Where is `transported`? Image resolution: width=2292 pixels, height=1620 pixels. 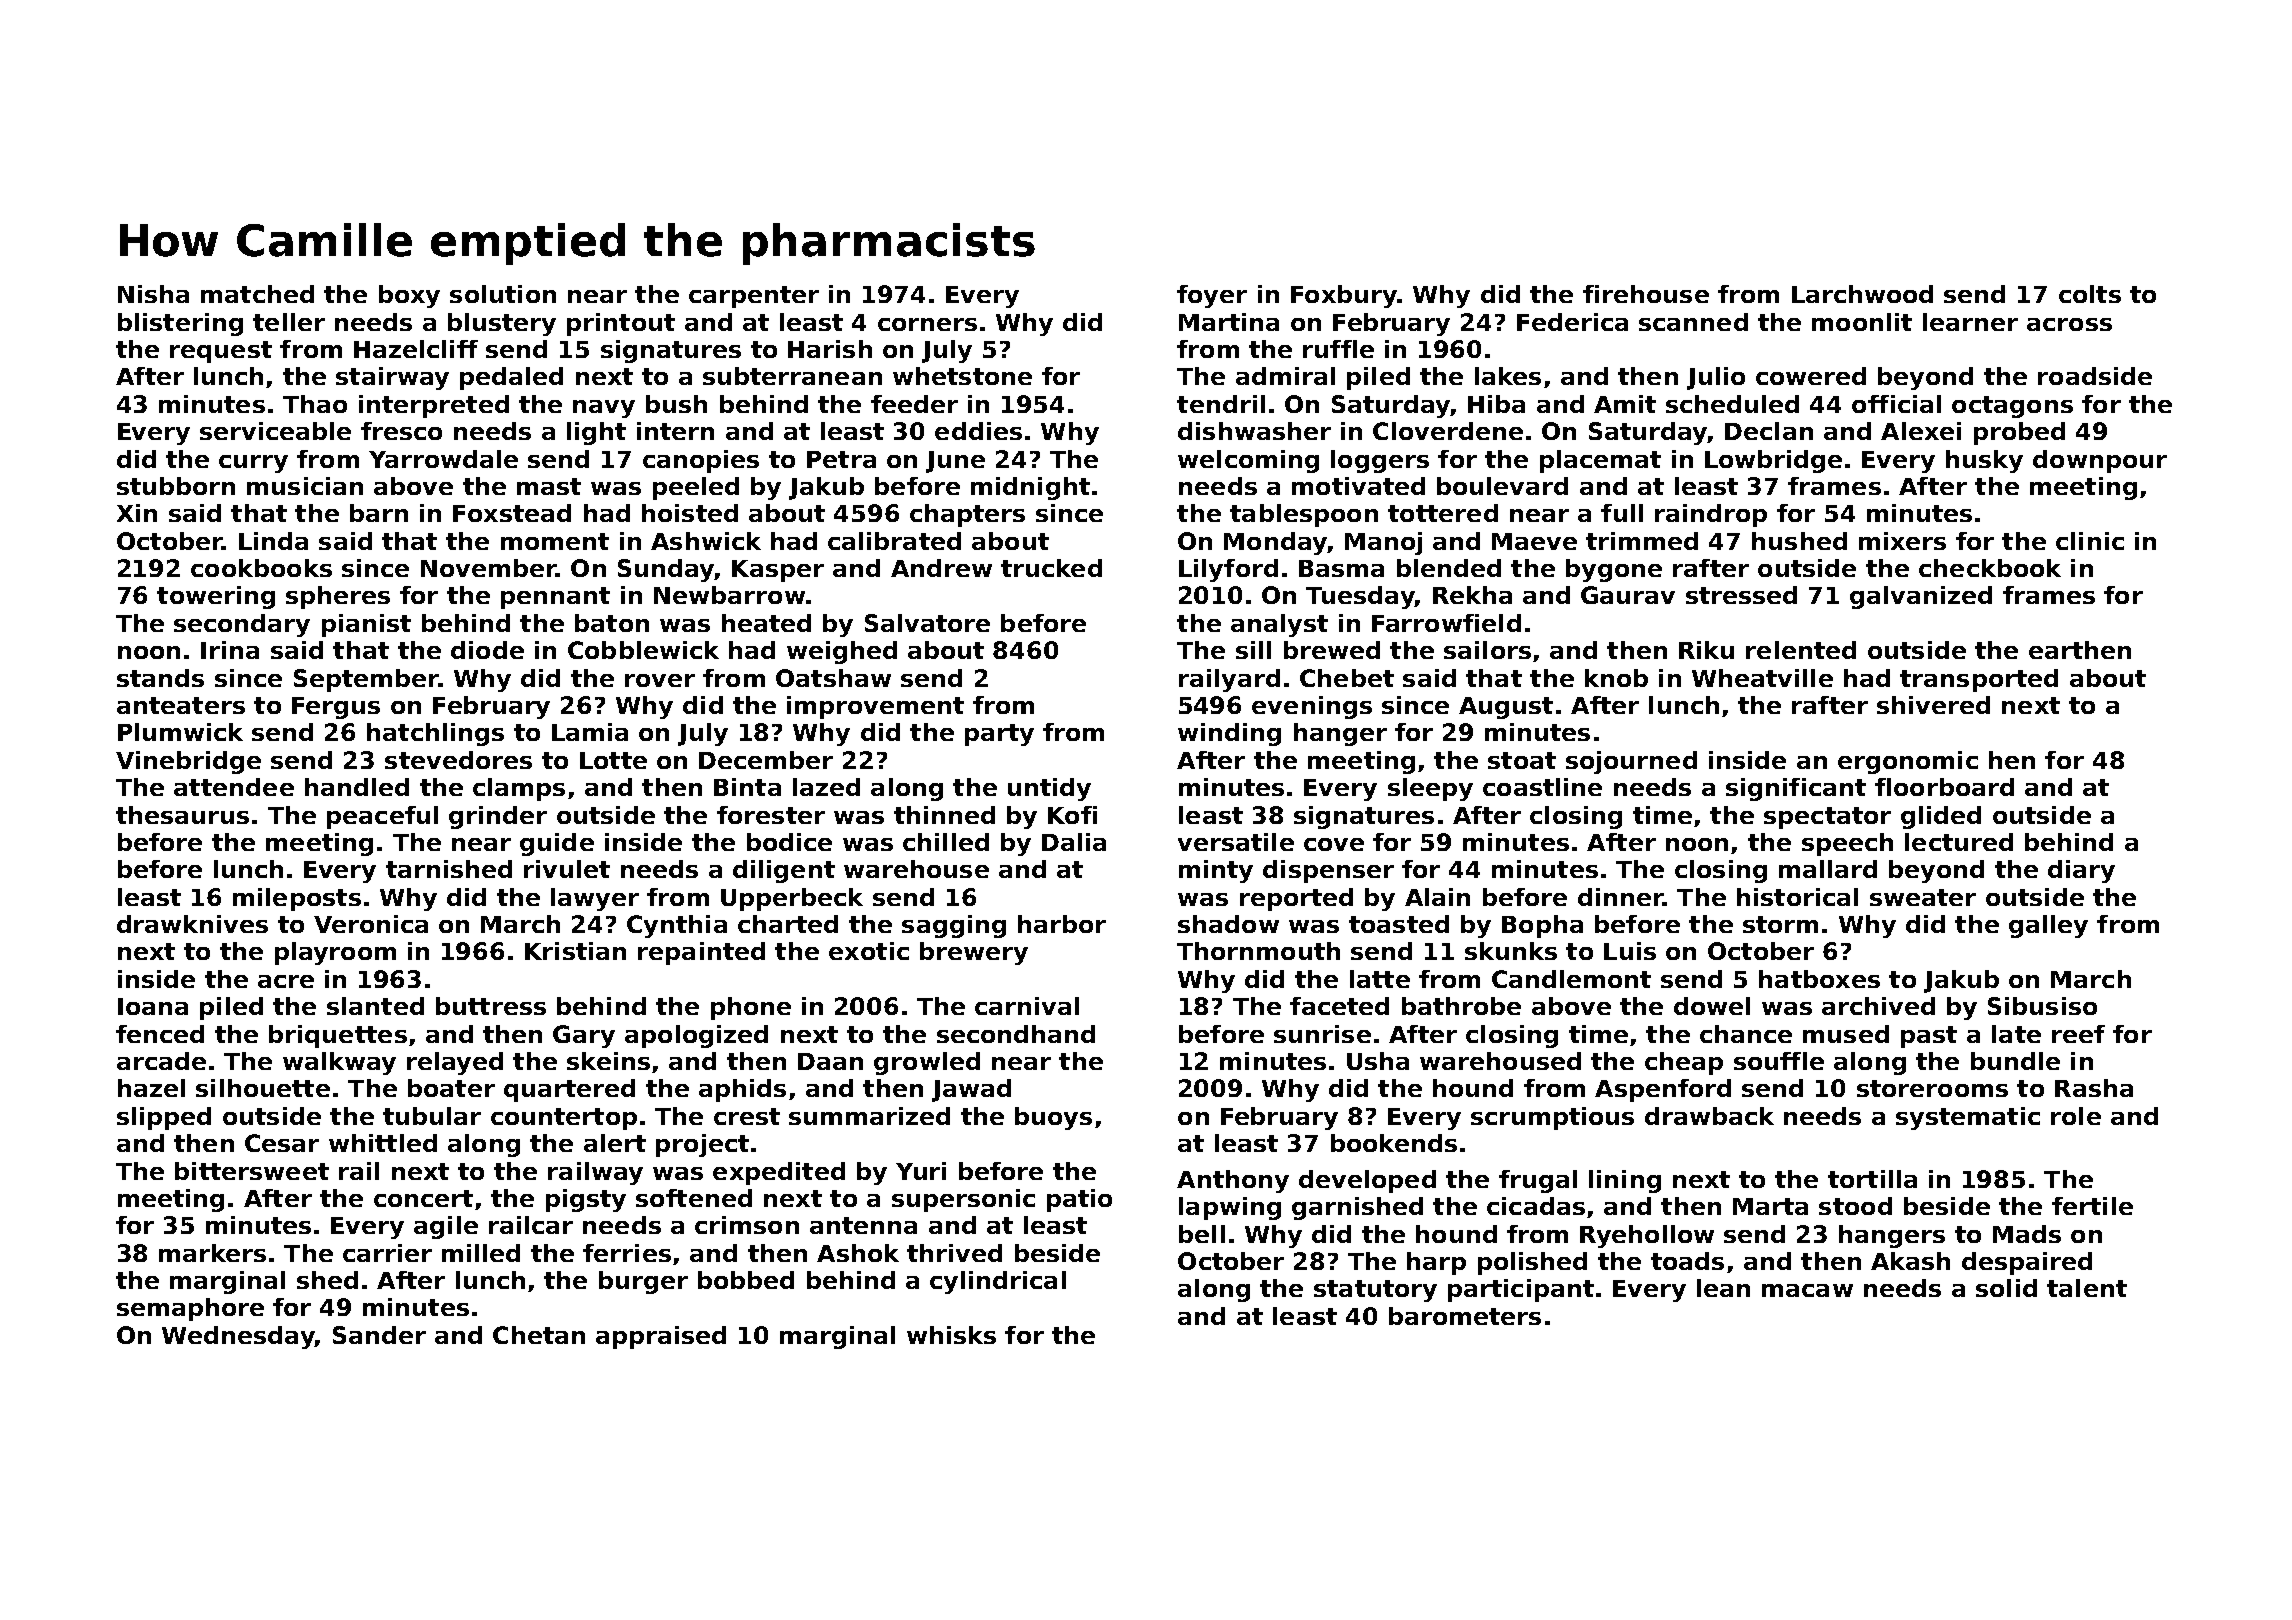 transported is located at coordinates (1979, 680).
